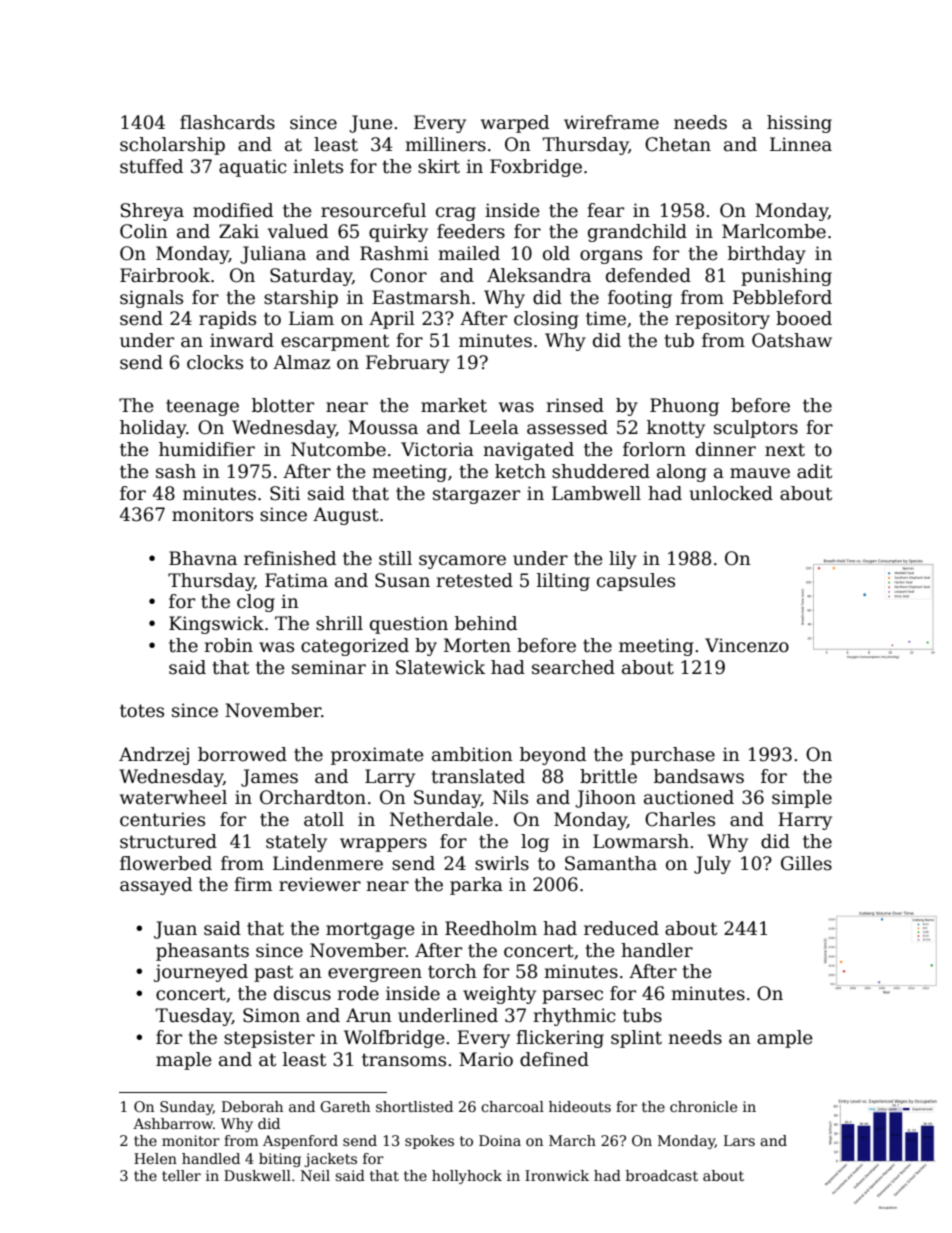 Image resolution: width=952 pixels, height=1233 pixels. I want to click on Morten, so click(477, 645).
